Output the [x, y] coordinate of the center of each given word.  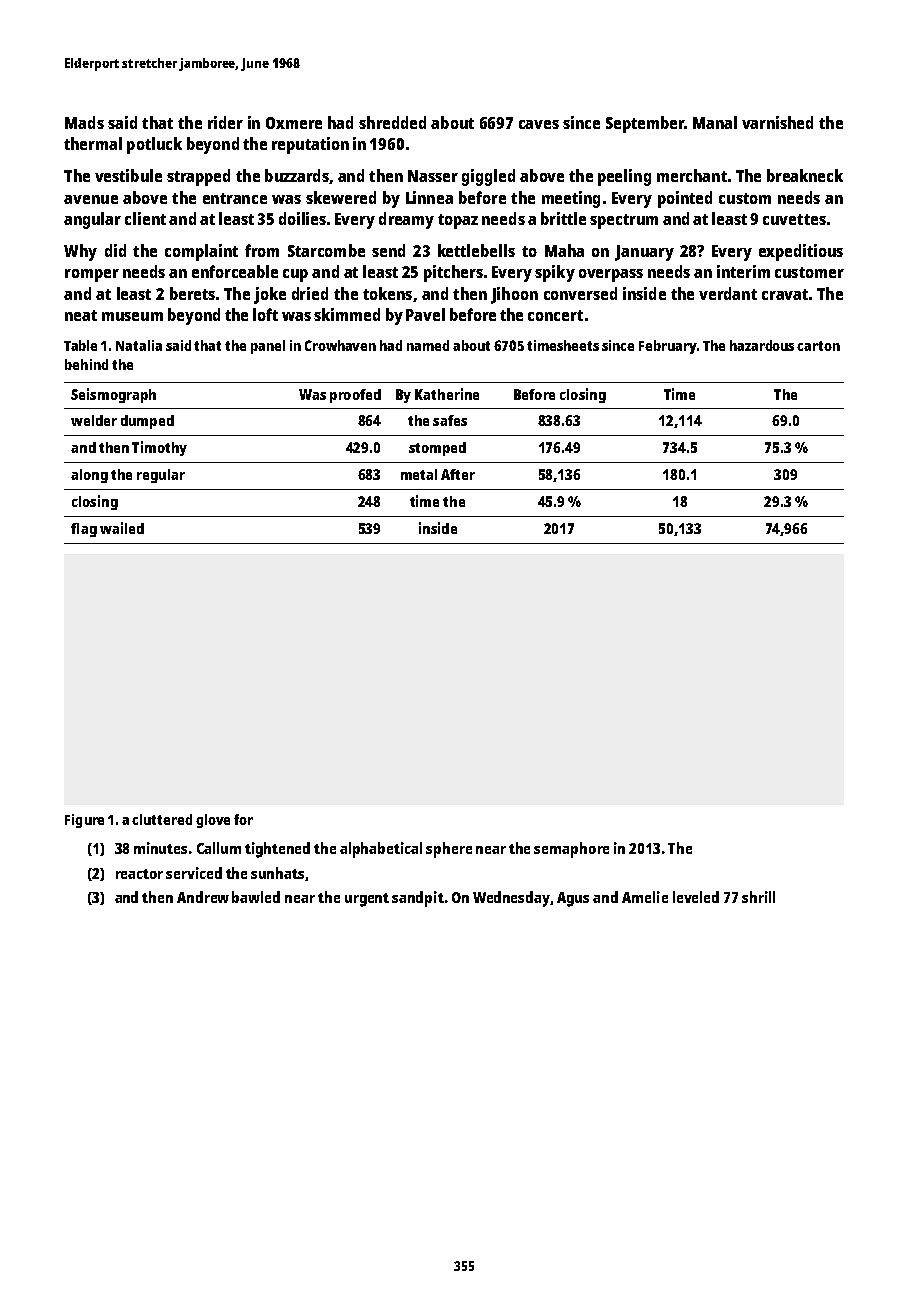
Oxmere [294, 123]
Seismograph [113, 395]
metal [419, 474]
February [667, 347]
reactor [139, 874]
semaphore [571, 850]
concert [555, 315]
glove [213, 821]
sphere [449, 850]
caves [539, 124]
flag [84, 530]
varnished [777, 122]
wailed [122, 528]
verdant [728, 293]
